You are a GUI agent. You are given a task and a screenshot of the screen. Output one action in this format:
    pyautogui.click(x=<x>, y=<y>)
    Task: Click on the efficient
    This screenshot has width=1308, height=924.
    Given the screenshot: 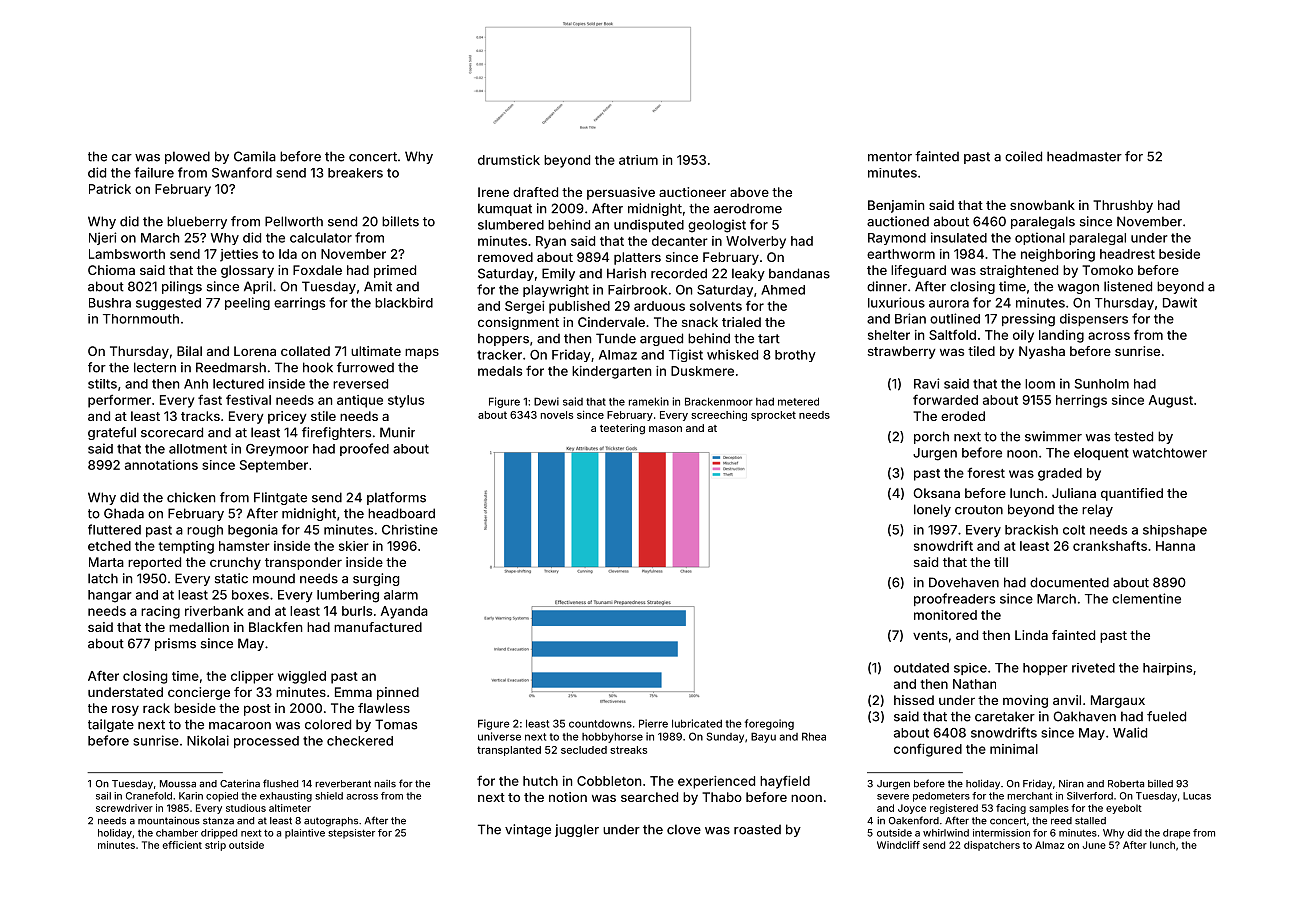 What is the action you would take?
    pyautogui.click(x=182, y=845)
